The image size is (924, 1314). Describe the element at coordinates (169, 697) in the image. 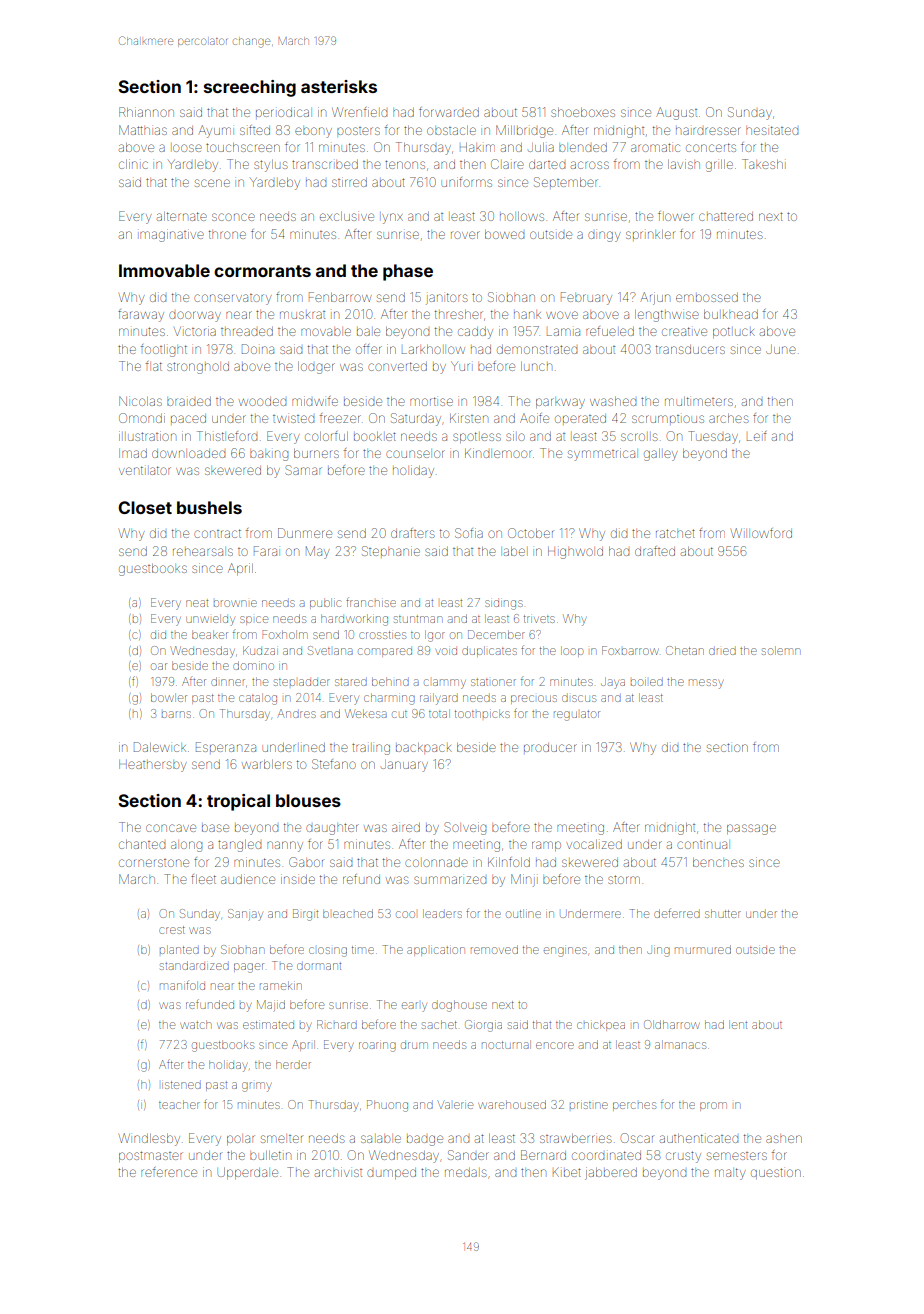

I see `bowler` at that location.
